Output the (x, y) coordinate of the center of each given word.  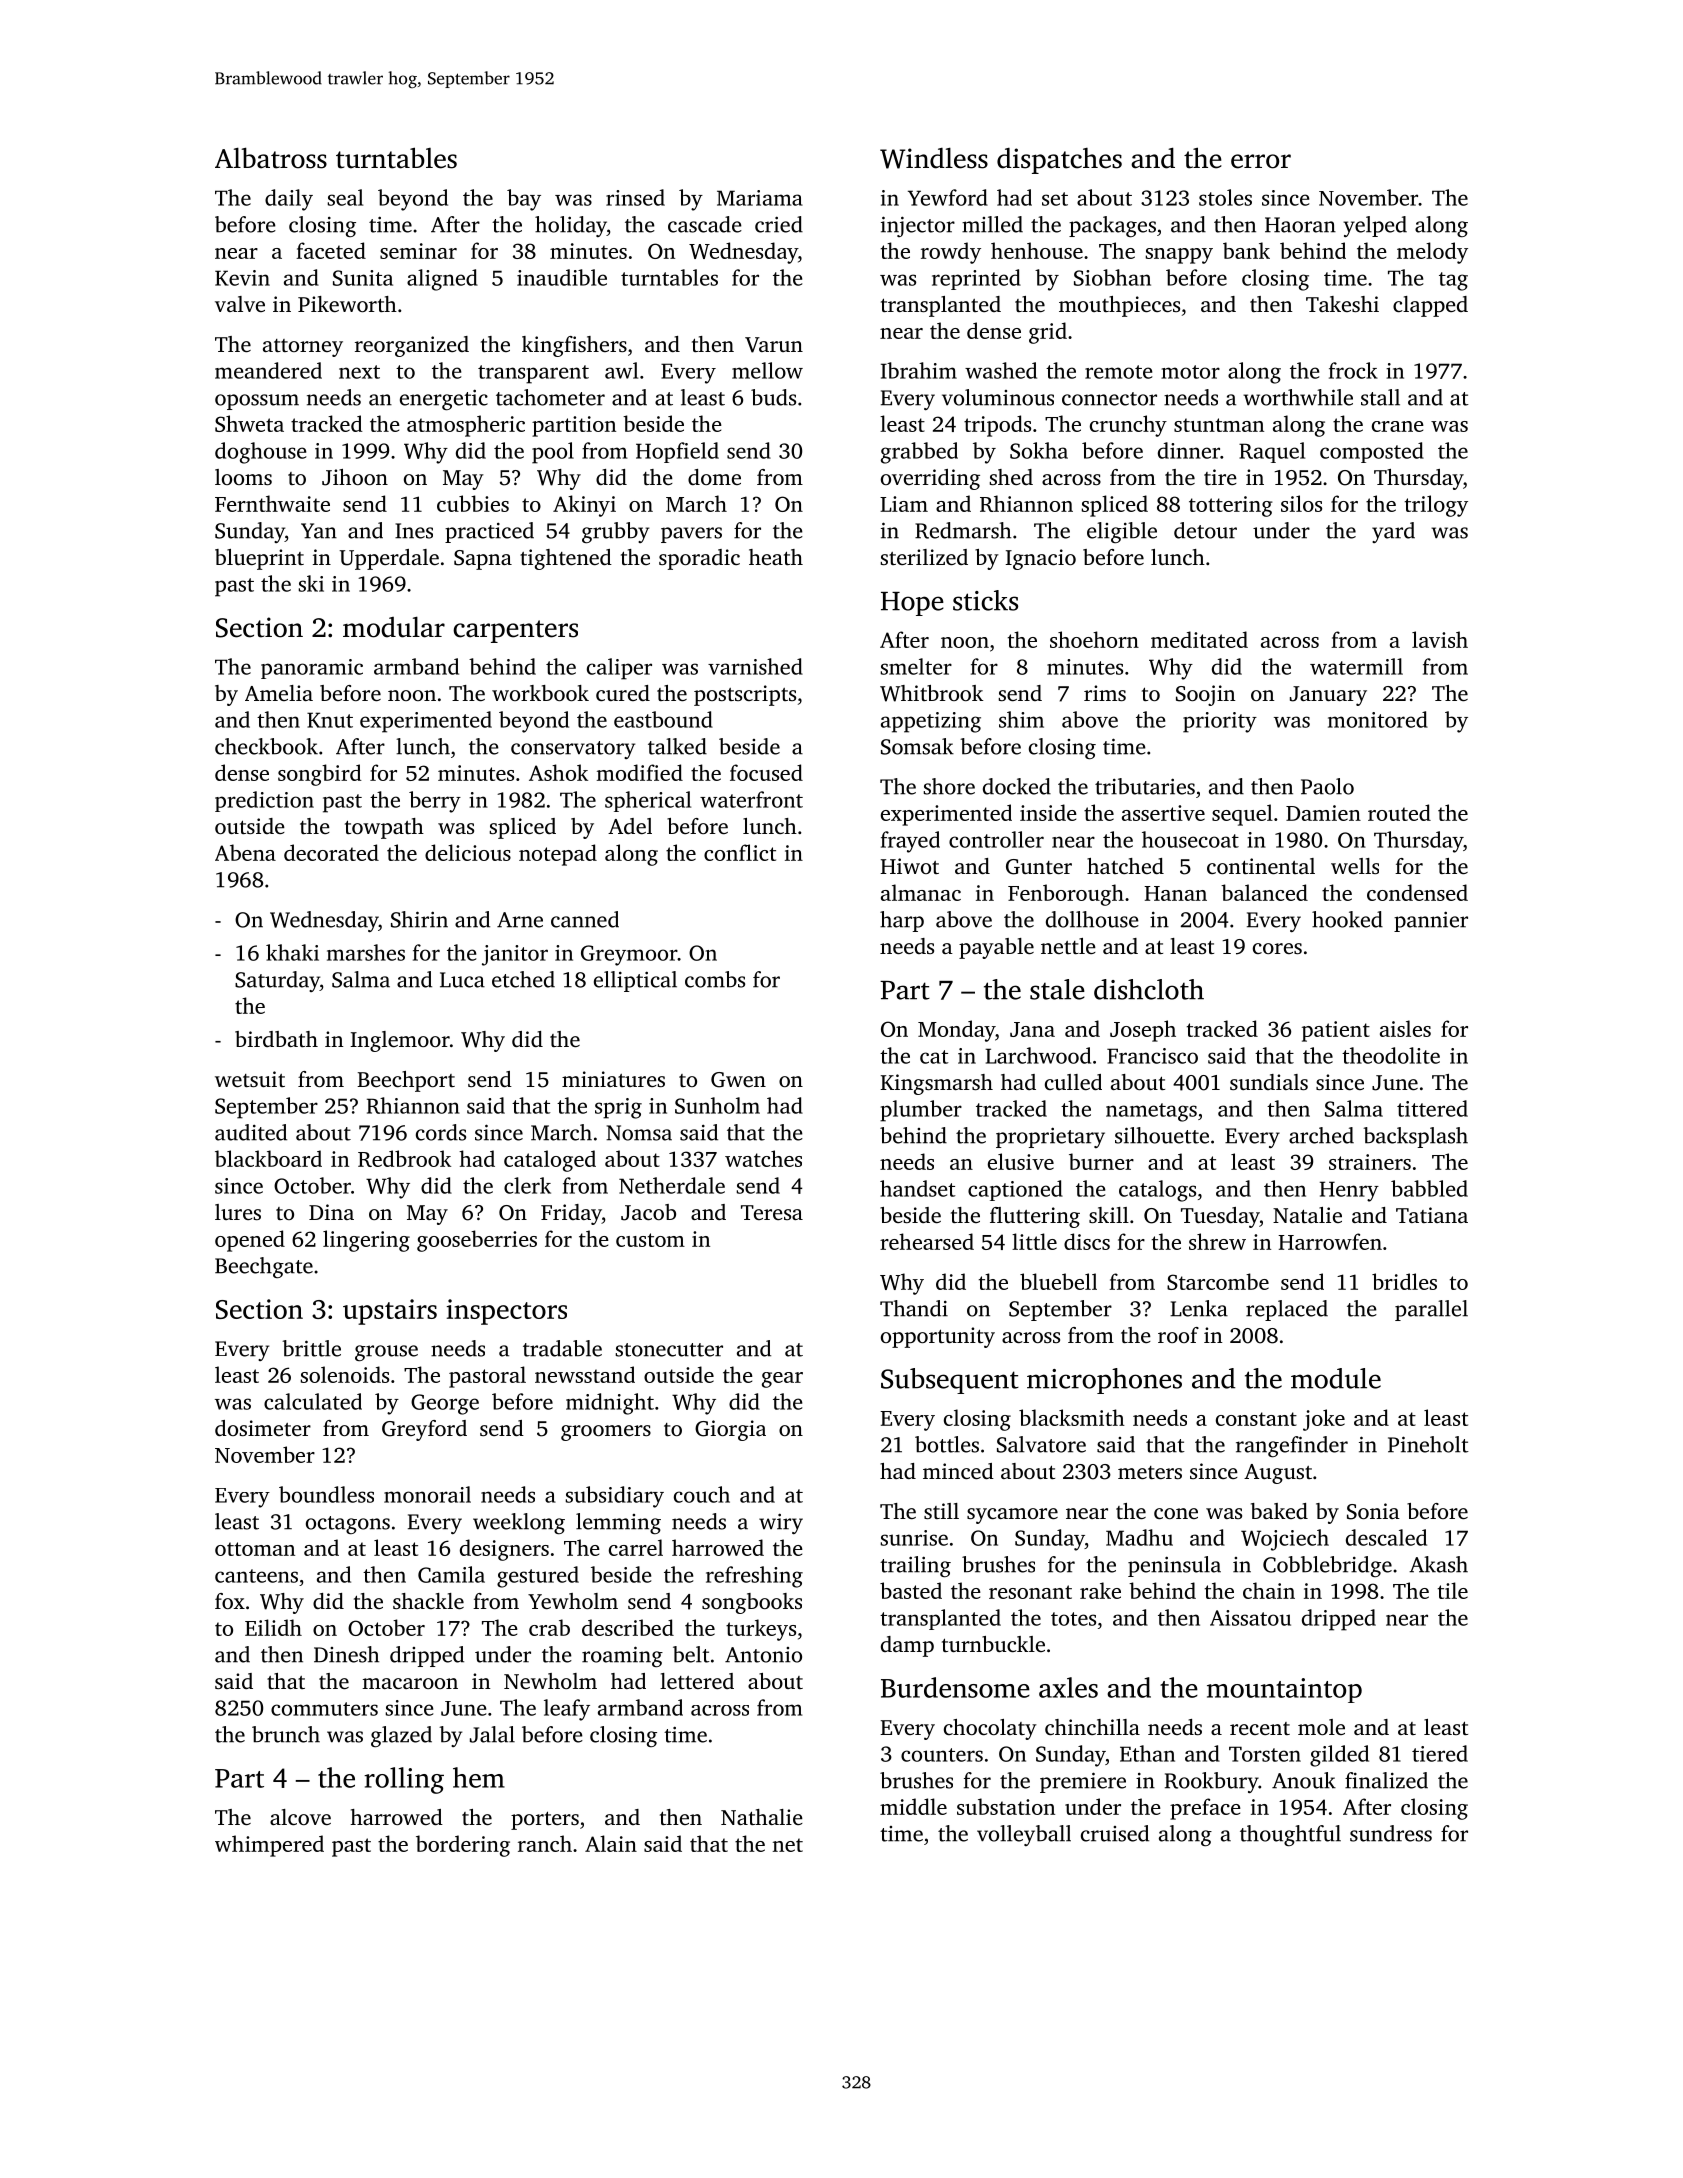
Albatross (271, 158)
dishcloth (1149, 989)
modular (394, 627)
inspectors (507, 1312)
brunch (286, 1734)
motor (1190, 372)
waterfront (751, 799)
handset (918, 1188)
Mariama (760, 198)
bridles (1404, 1281)
